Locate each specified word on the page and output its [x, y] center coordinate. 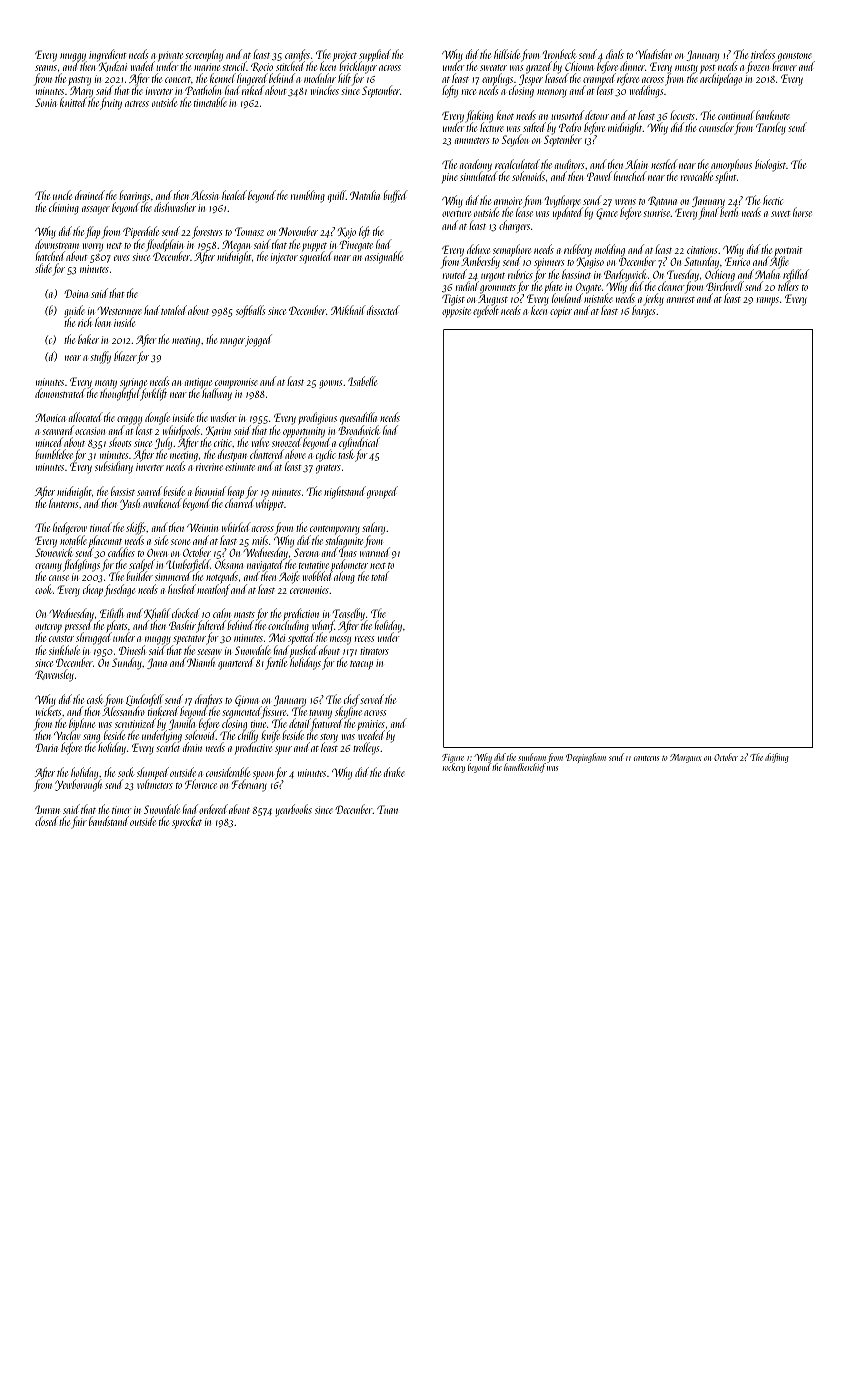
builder [139, 576]
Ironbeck [559, 54]
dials [615, 54]
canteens [646, 758]
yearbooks [294, 810]
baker [88, 339]
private [170, 56]
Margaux [685, 758]
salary [373, 529]
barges [643, 312]
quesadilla [359, 419]
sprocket [187, 822]
